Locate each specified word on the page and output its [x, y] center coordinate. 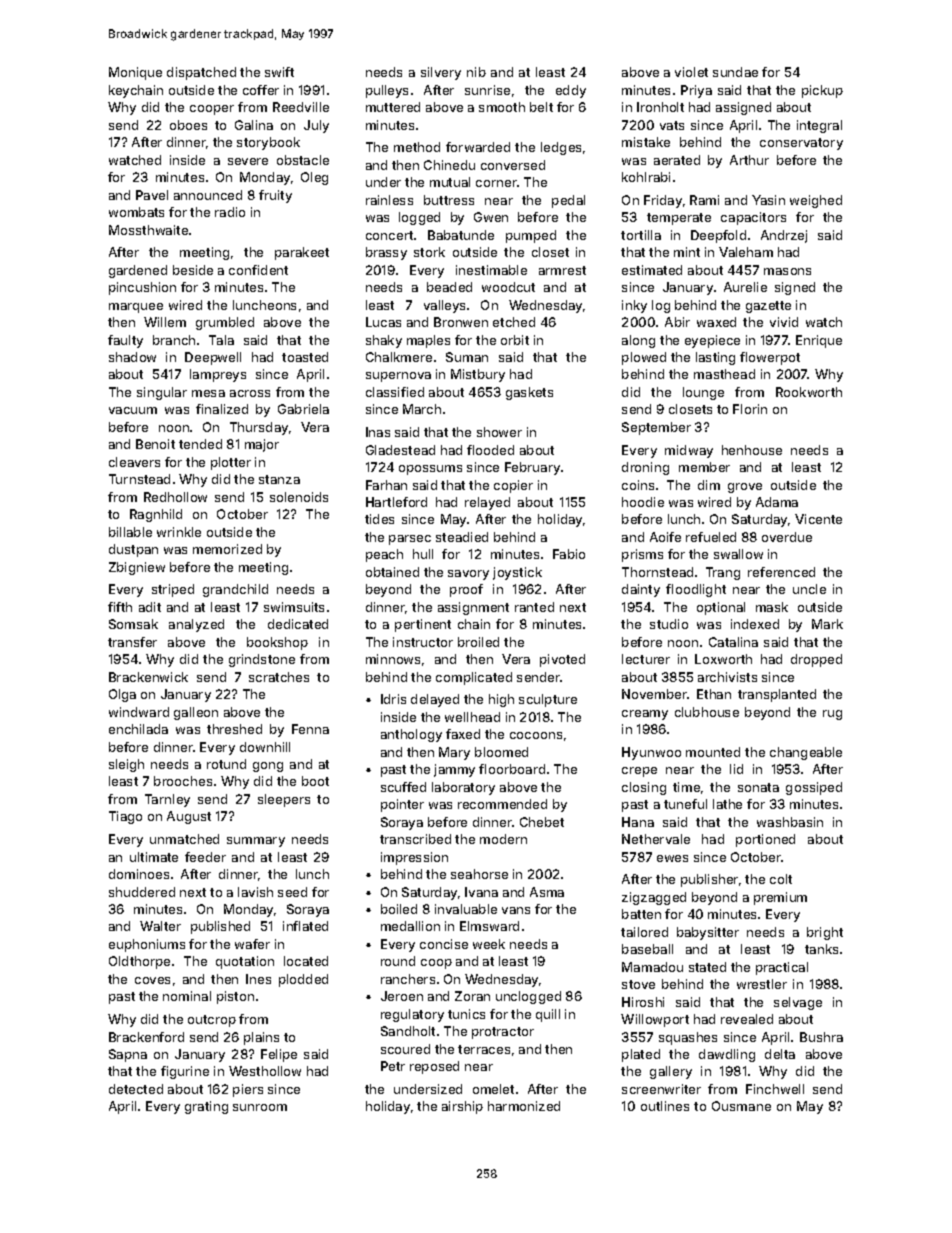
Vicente [818, 519]
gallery [671, 1072]
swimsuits [294, 607]
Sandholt [408, 1031]
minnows [393, 659]
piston [235, 997]
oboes [188, 125]
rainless [389, 200]
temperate [679, 219]
